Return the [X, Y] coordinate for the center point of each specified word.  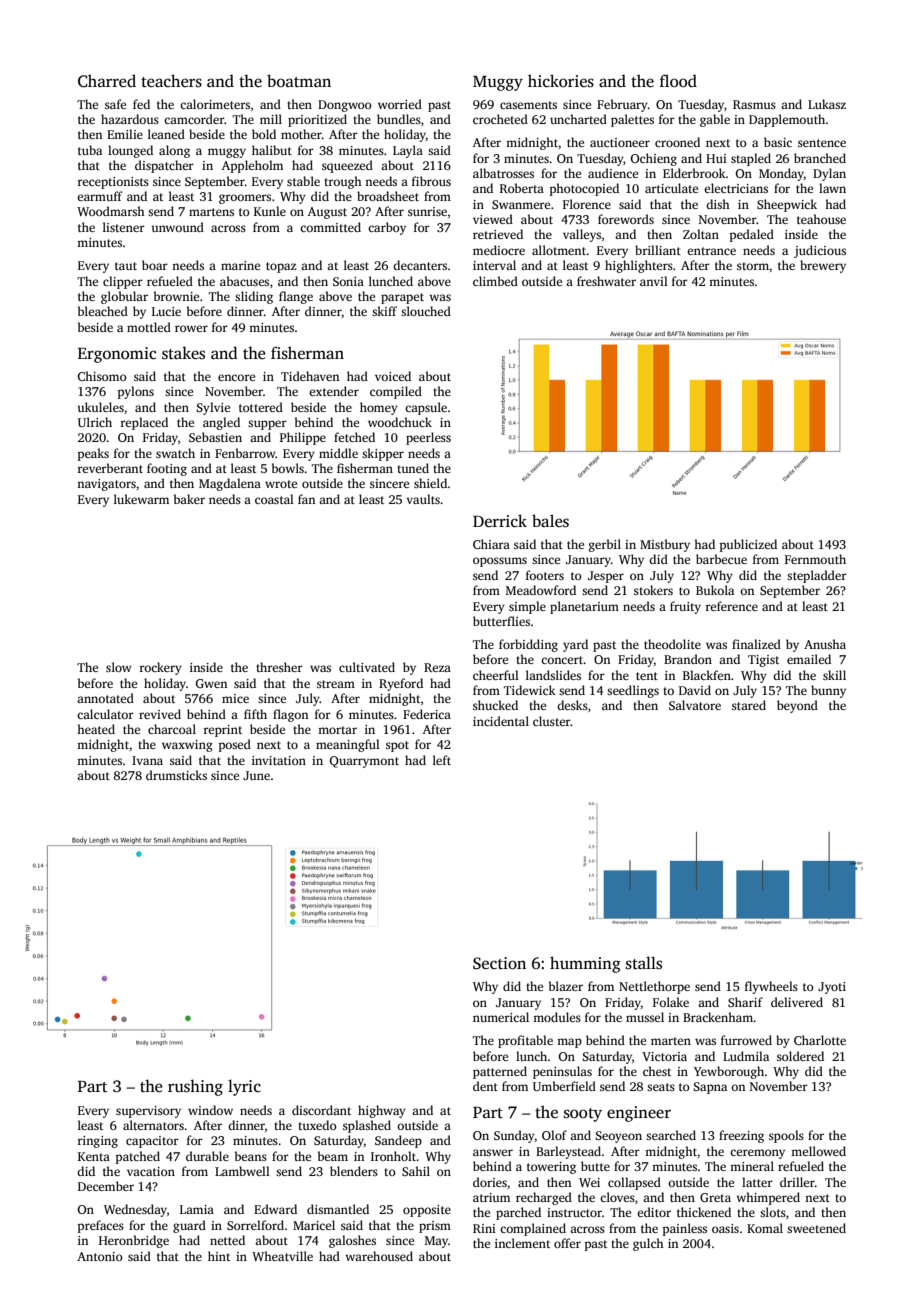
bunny [828, 691]
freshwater [606, 281]
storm [753, 266]
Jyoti [832, 988]
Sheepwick [787, 205]
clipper [123, 282]
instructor [574, 1212]
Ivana [147, 760]
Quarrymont [364, 762]
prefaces [101, 1226]
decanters [420, 265]
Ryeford [401, 684]
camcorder [194, 119]
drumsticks [176, 775]
